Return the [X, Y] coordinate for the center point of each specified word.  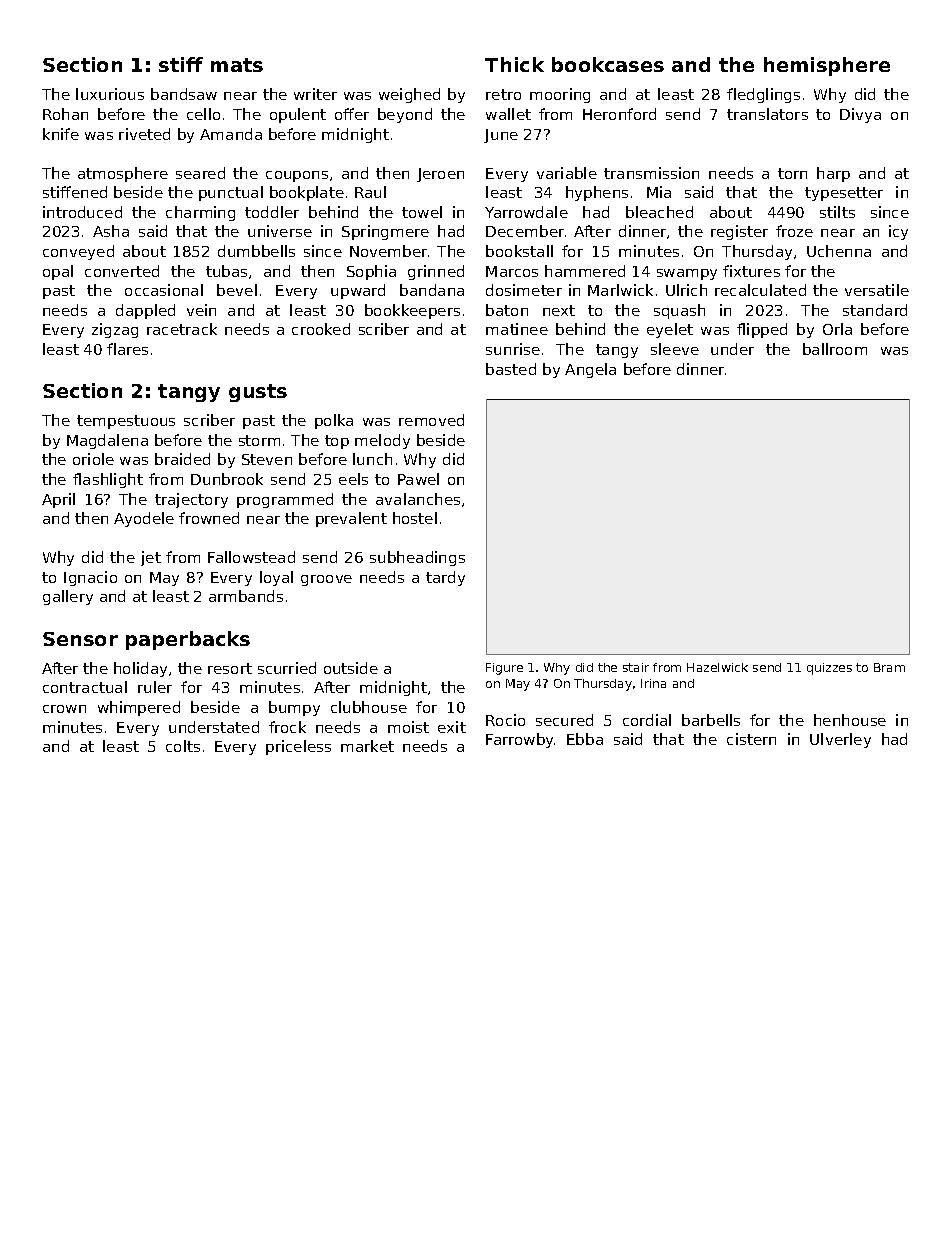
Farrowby [519, 740]
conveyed [78, 252]
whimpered [139, 708]
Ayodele [144, 519]
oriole [93, 459]
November [388, 251]
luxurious [110, 94]
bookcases [608, 64]
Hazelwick [717, 667]
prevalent [351, 519]
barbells [711, 720]
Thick [514, 64]
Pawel [418, 479]
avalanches [418, 499]
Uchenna [839, 251]
